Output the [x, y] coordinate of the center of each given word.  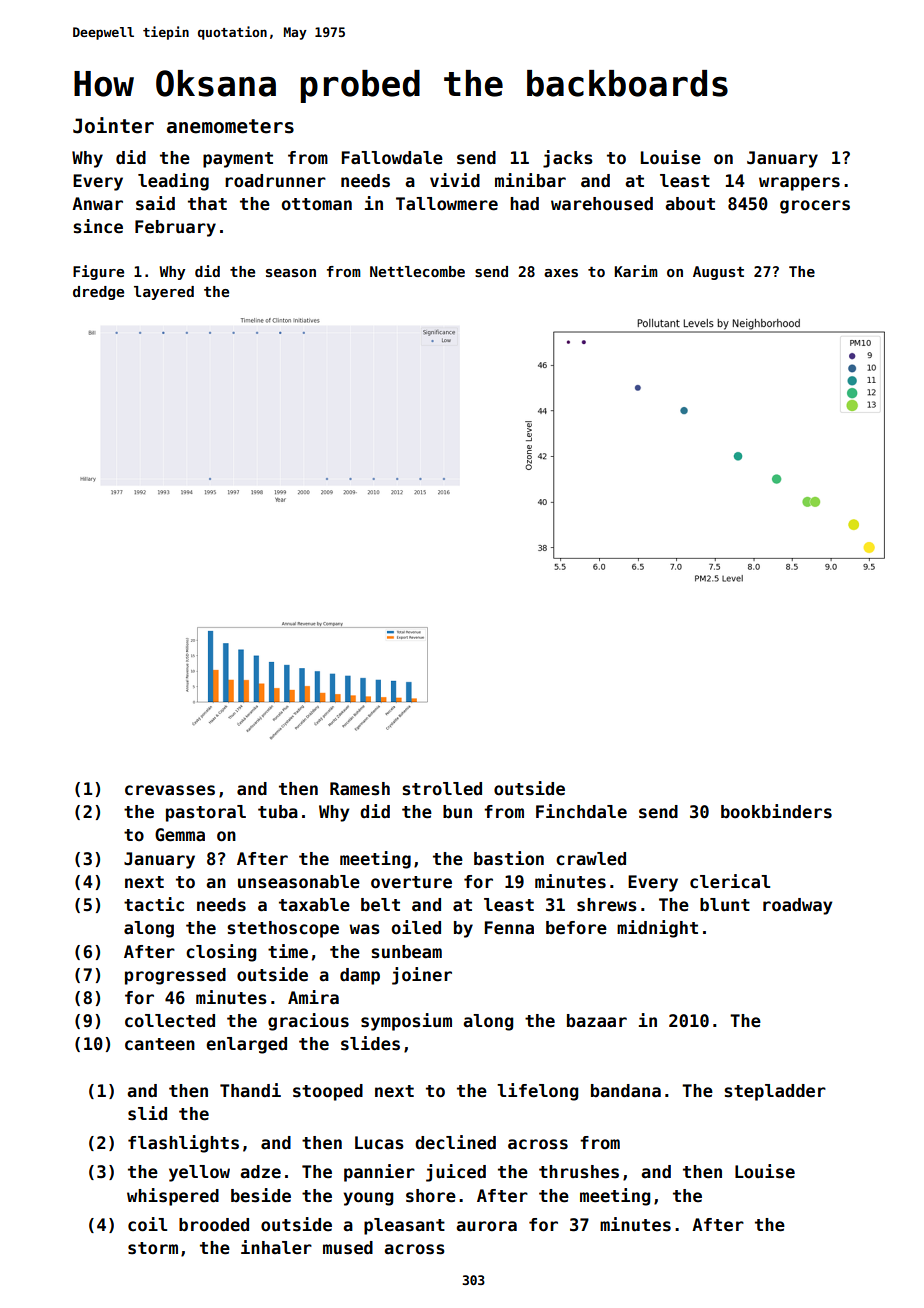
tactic [154, 904]
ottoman [316, 204]
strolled [442, 789]
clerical [730, 881]
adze [260, 1172]
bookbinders [776, 811]
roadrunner [275, 181]
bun [457, 812]
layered [164, 293]
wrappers [799, 184]
